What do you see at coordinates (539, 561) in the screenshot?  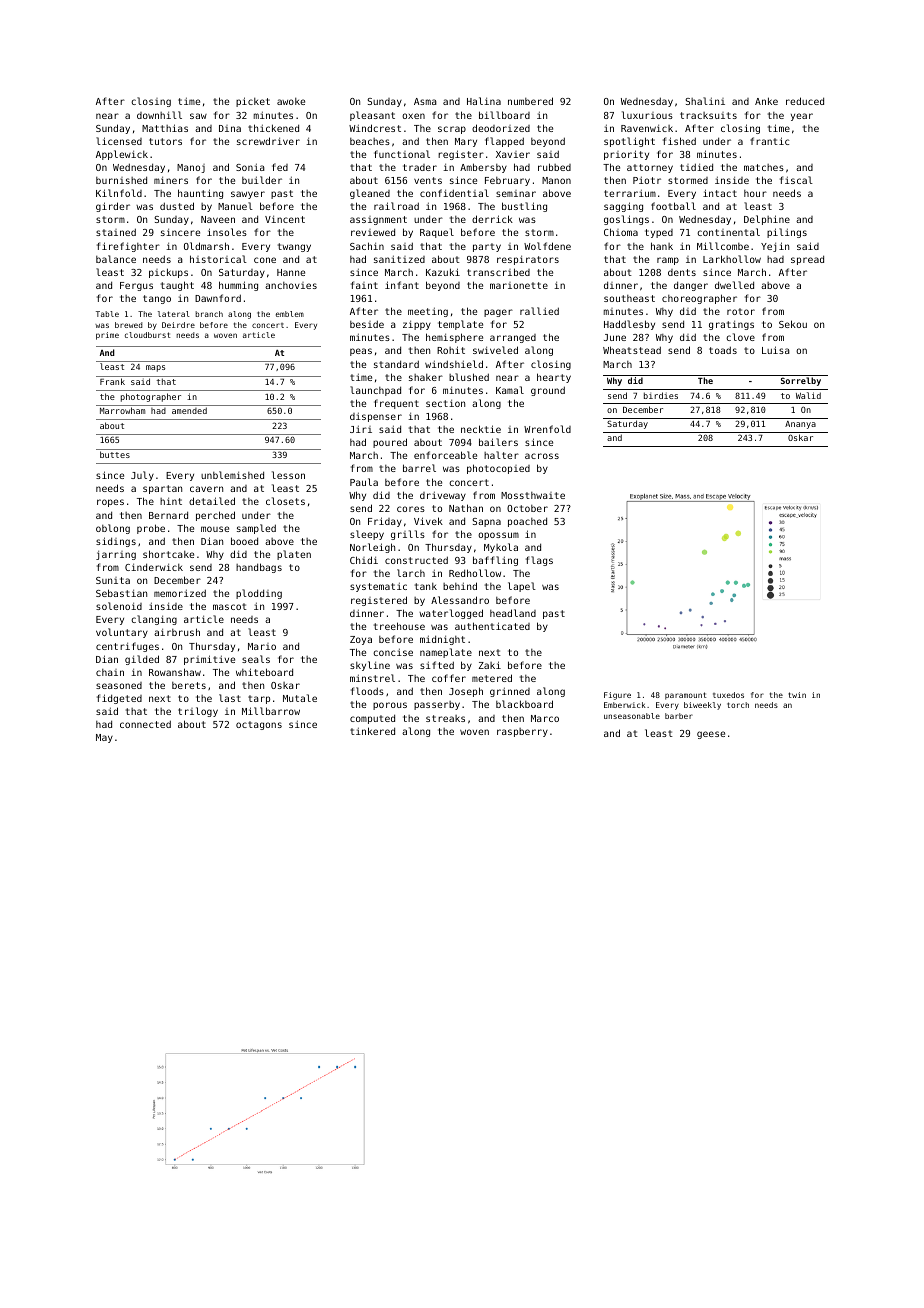 I see `flags` at bounding box center [539, 561].
